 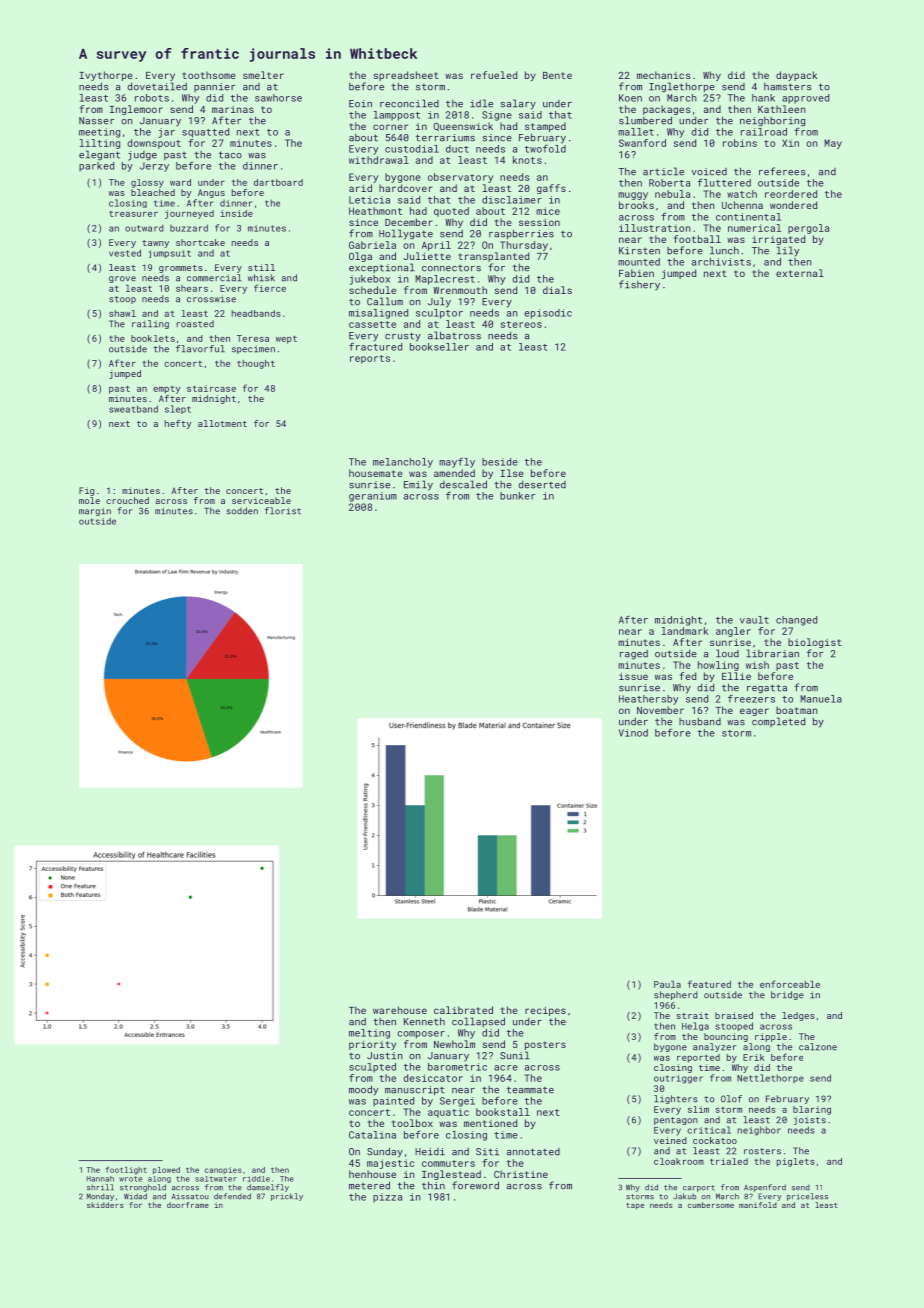 I want to click on footlight, so click(x=126, y=1170).
